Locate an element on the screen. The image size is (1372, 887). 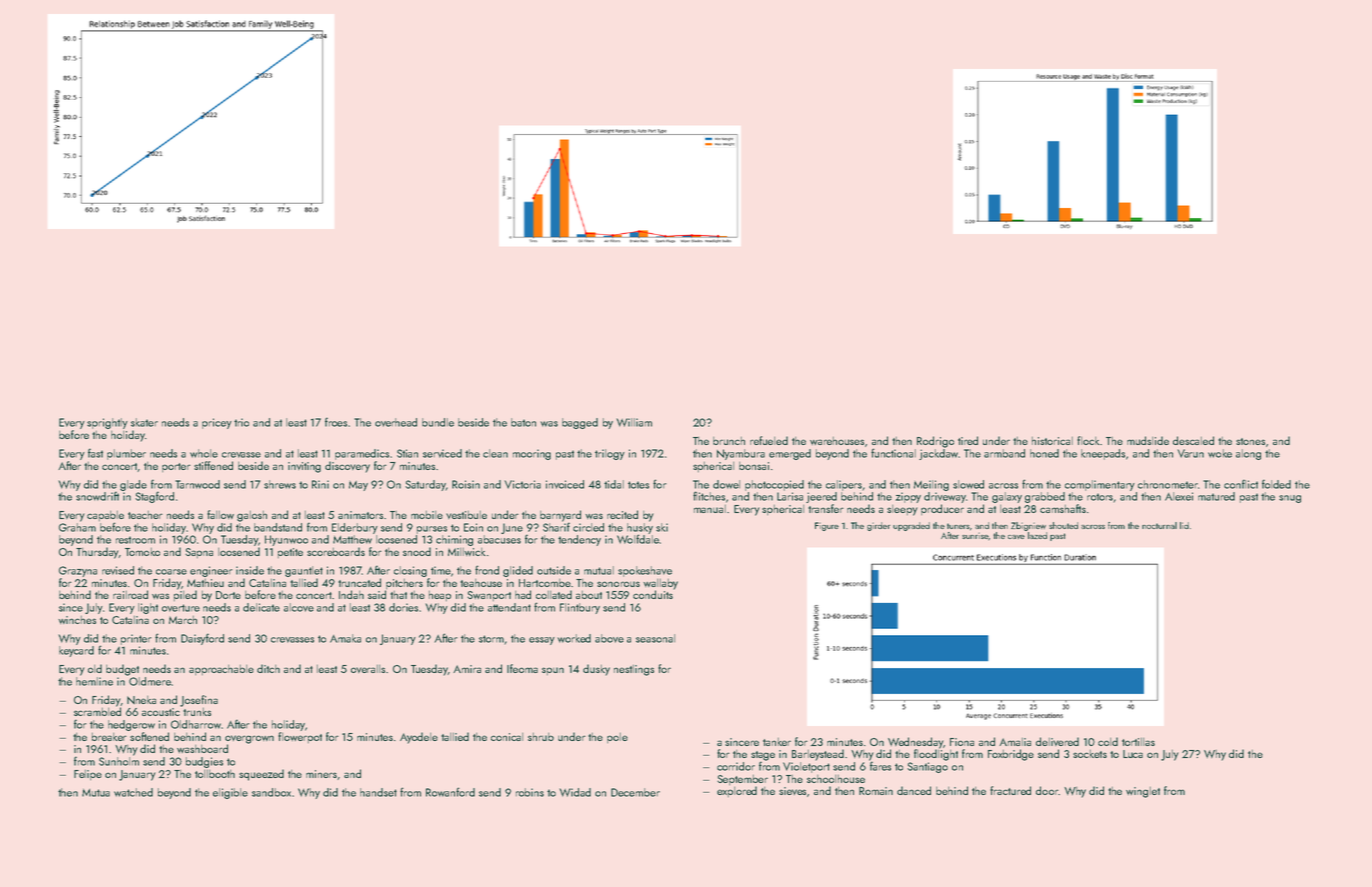
seasonal is located at coordinates (655, 638).
